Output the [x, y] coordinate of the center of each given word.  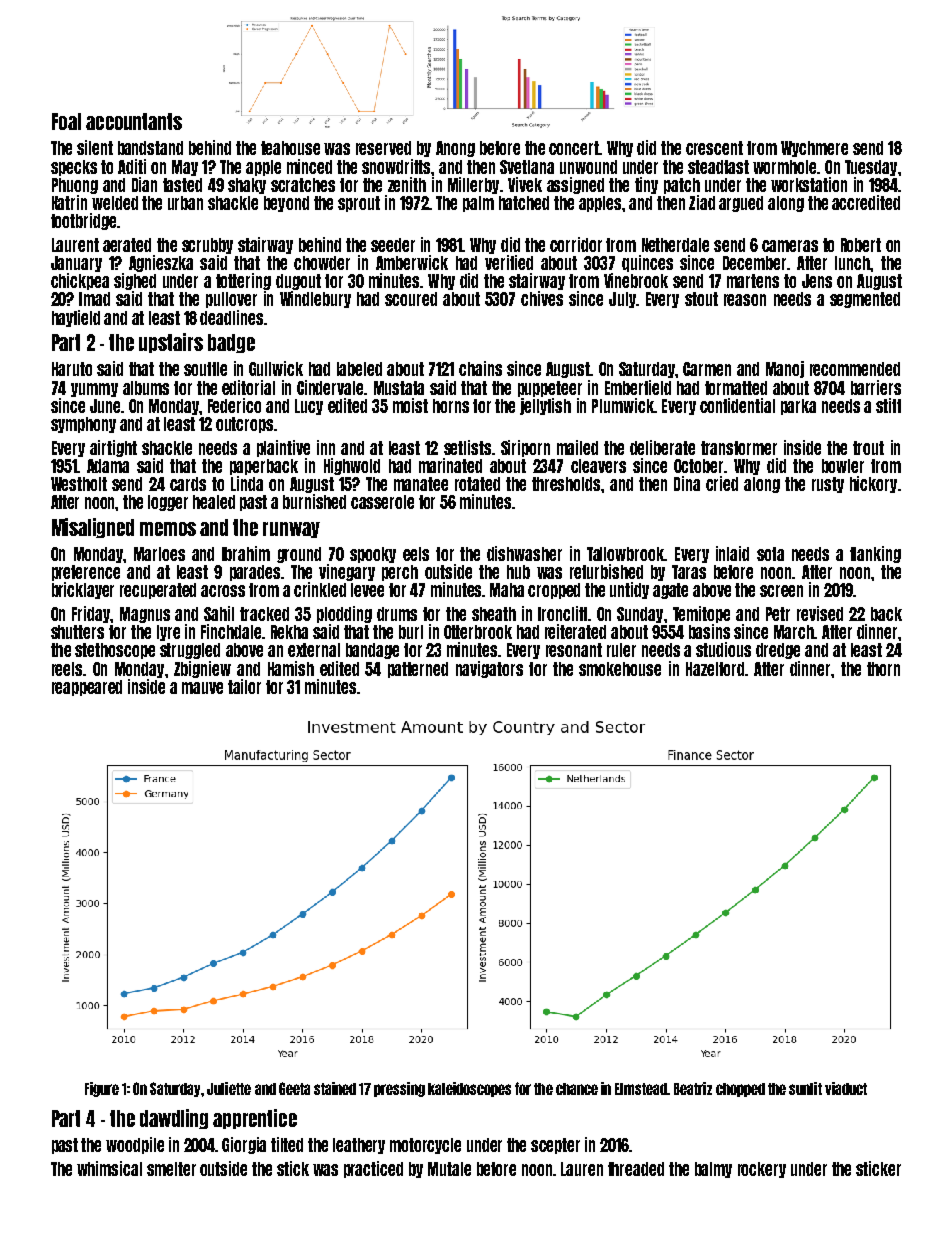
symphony [83, 425]
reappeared [87, 688]
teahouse [290, 148]
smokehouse [620, 669]
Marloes [159, 554]
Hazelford [715, 669]
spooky [373, 555]
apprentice [255, 1119]
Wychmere [814, 149]
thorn [883, 669]
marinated [450, 465]
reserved [383, 148]
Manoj [785, 369]
